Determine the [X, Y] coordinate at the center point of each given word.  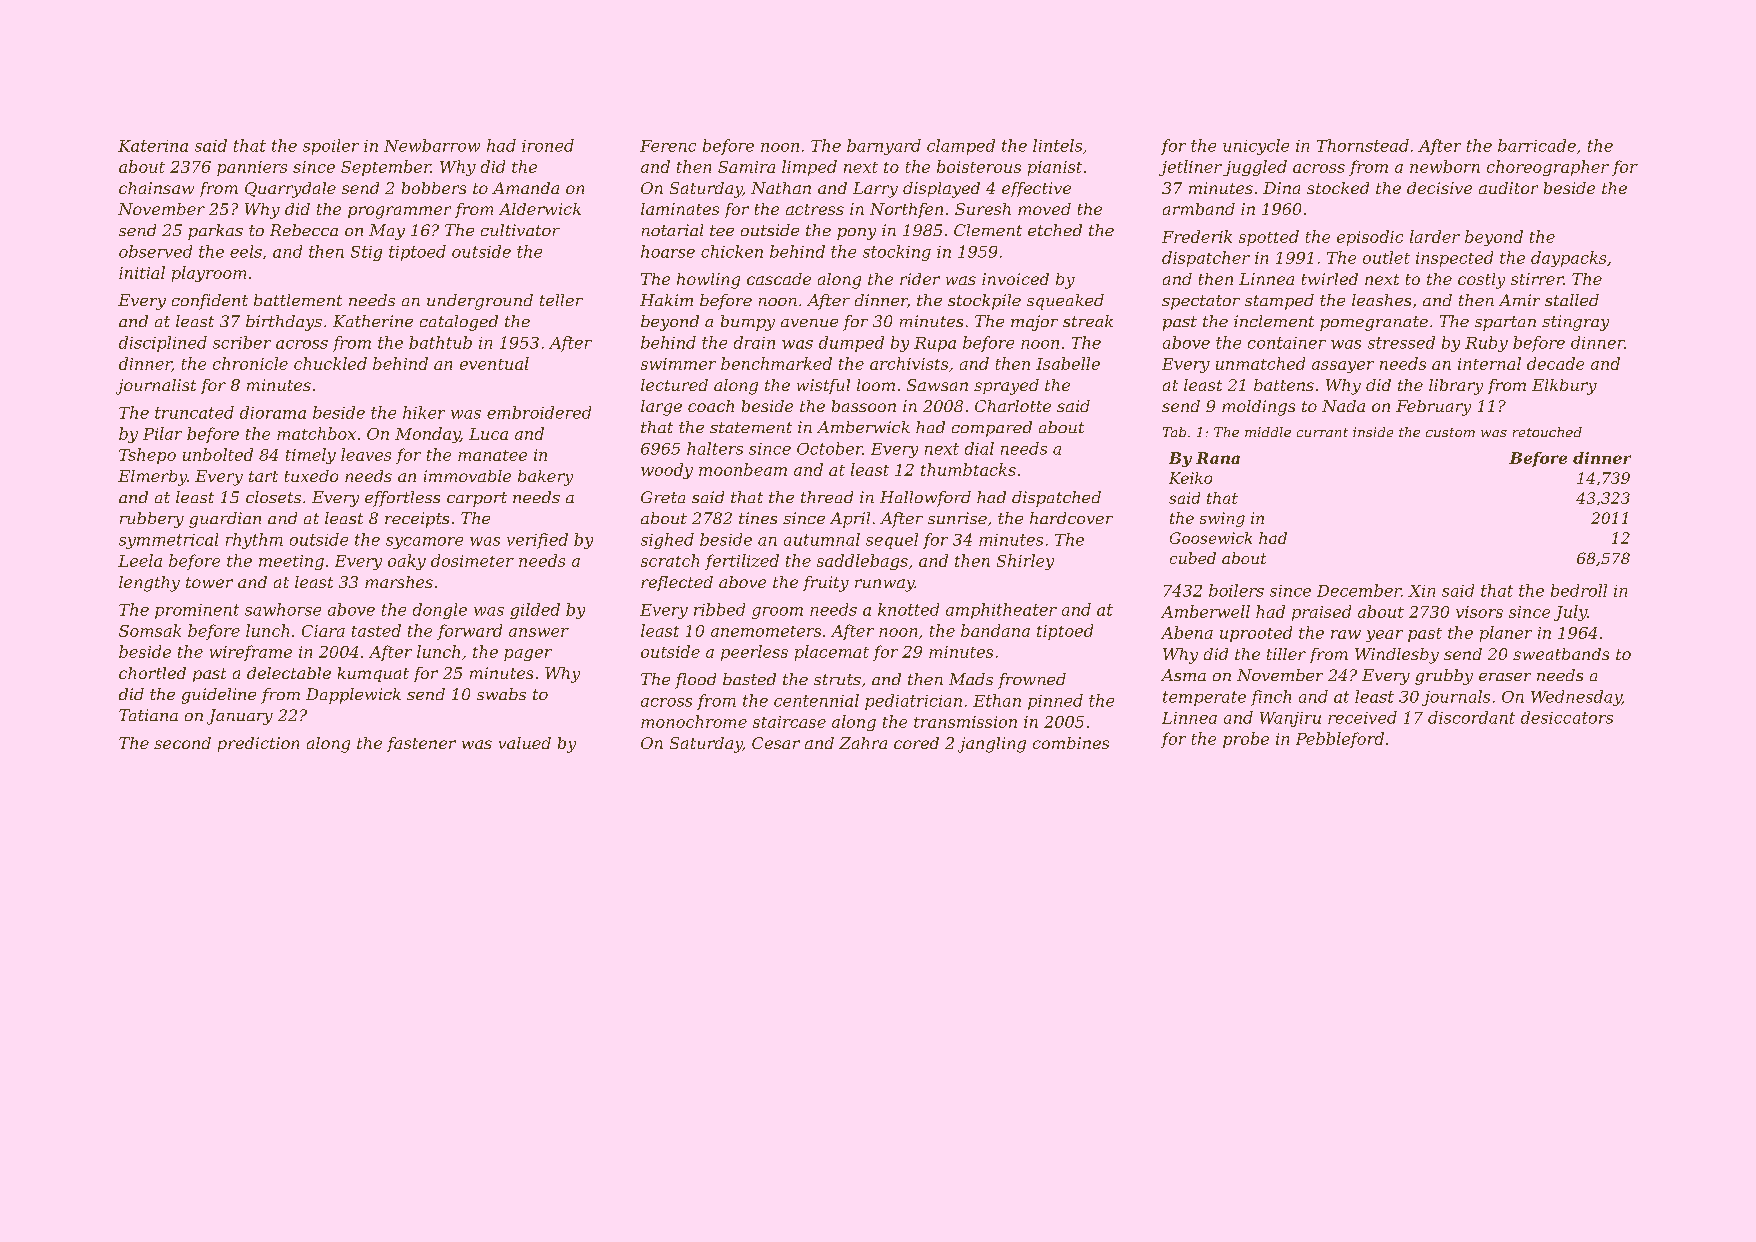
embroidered [539, 412]
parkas [215, 232]
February [1433, 408]
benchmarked [776, 363]
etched [1055, 230]
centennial [816, 700]
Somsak [150, 630]
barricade [1537, 145]
